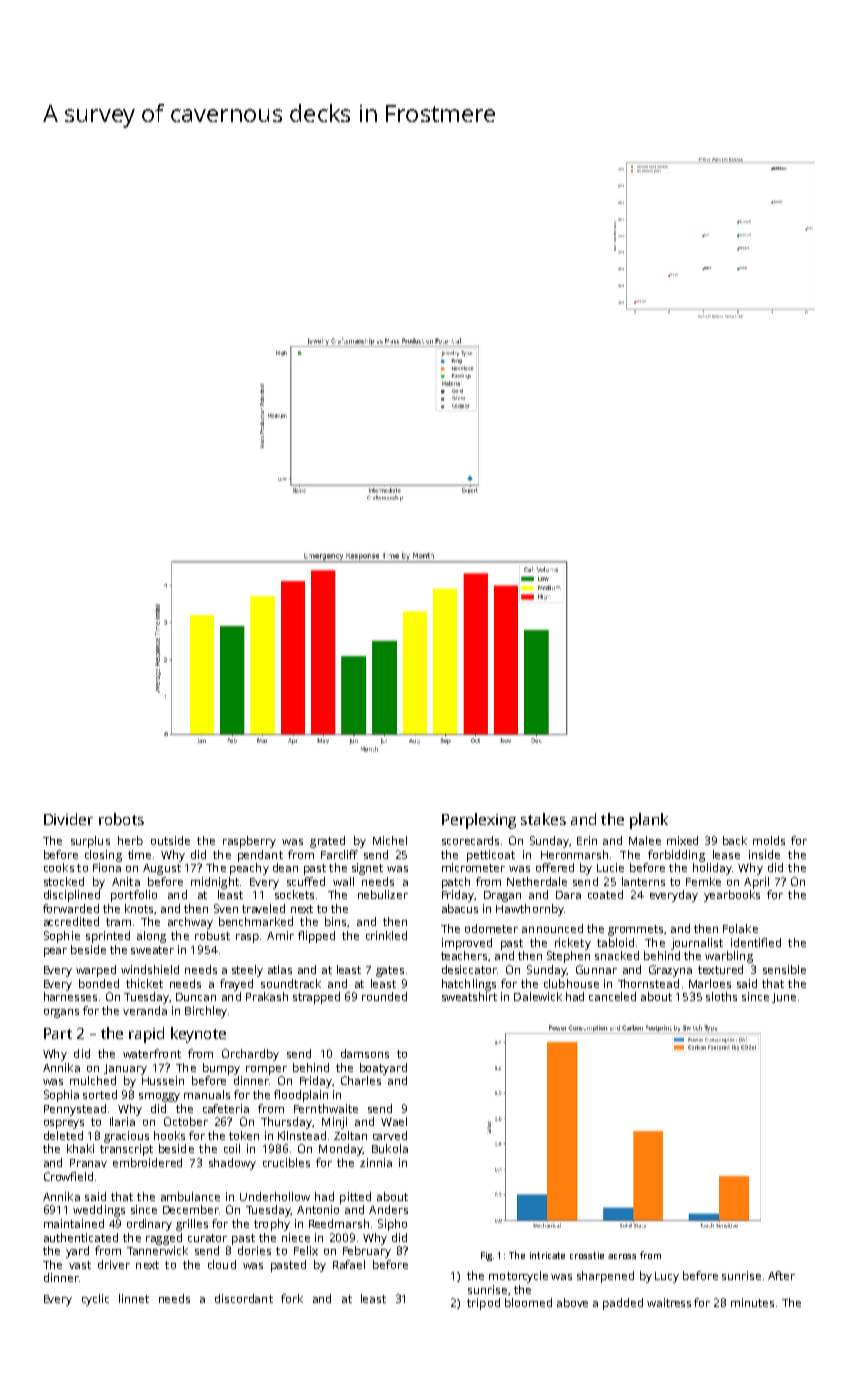 The width and height of the screenshot is (849, 1400). Describe the element at coordinates (612, 996) in the screenshot. I see `canceled` at that location.
